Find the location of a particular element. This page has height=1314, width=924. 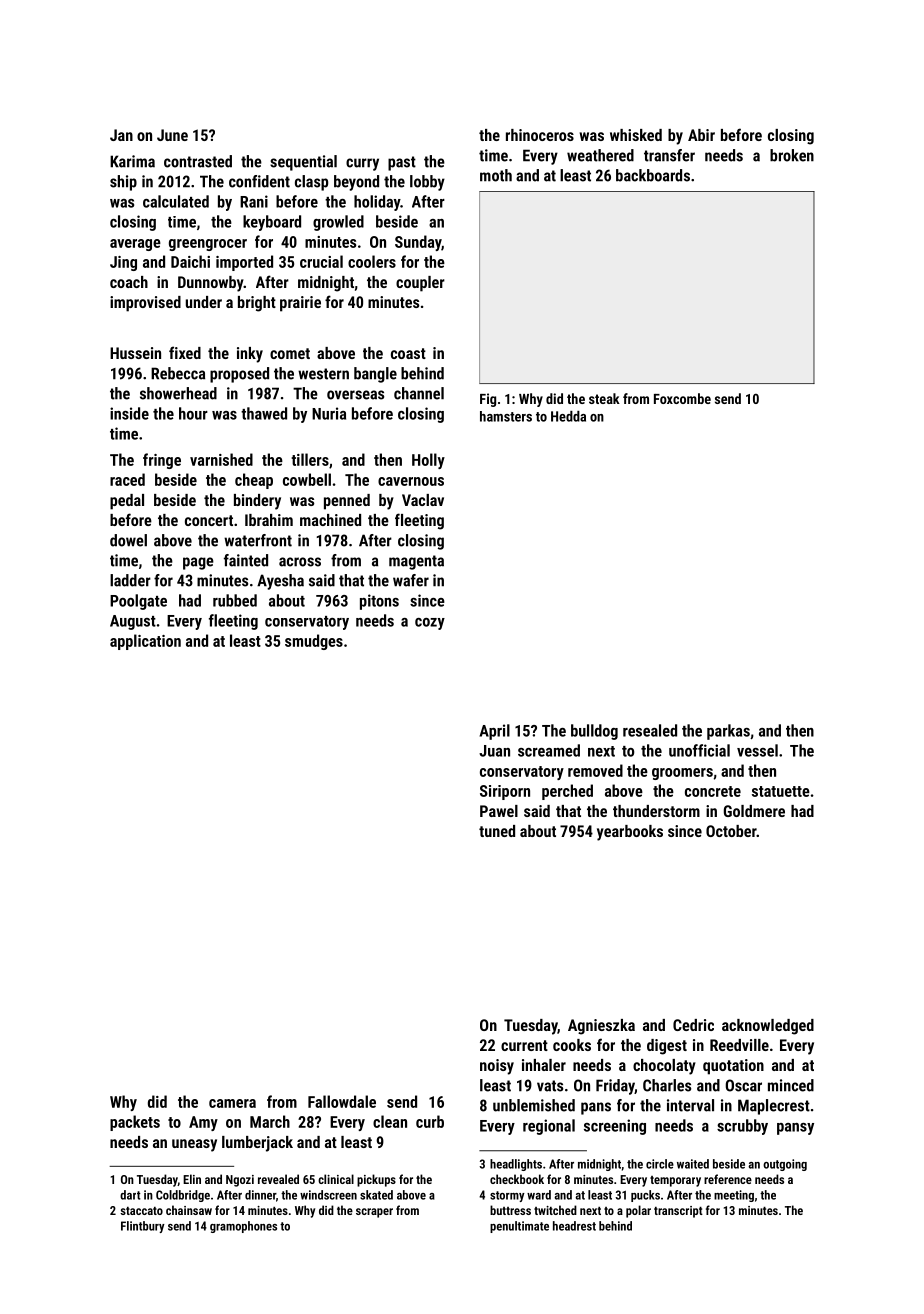

parkas is located at coordinates (728, 732).
